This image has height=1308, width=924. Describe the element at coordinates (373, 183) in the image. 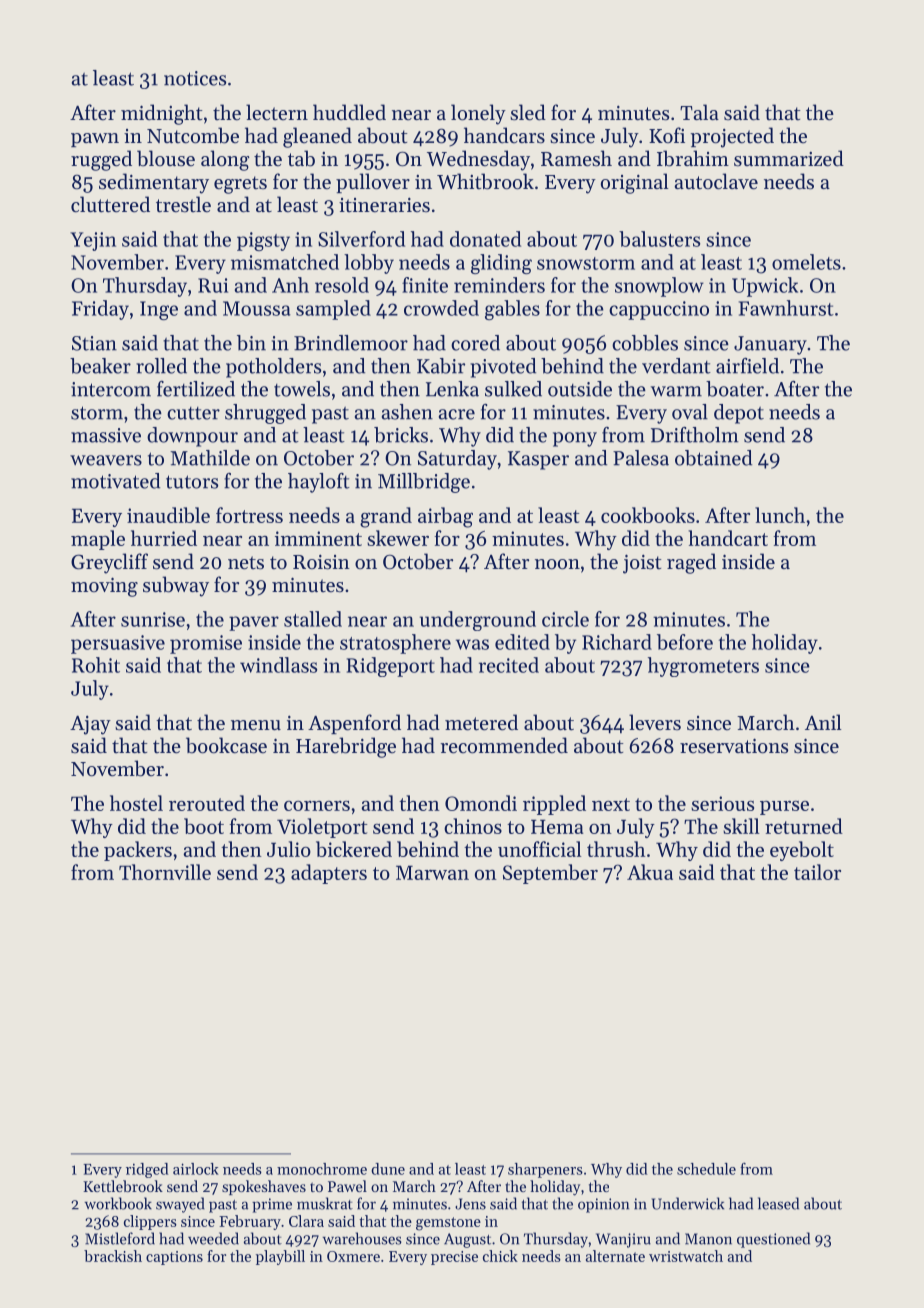

I see `pullover` at that location.
